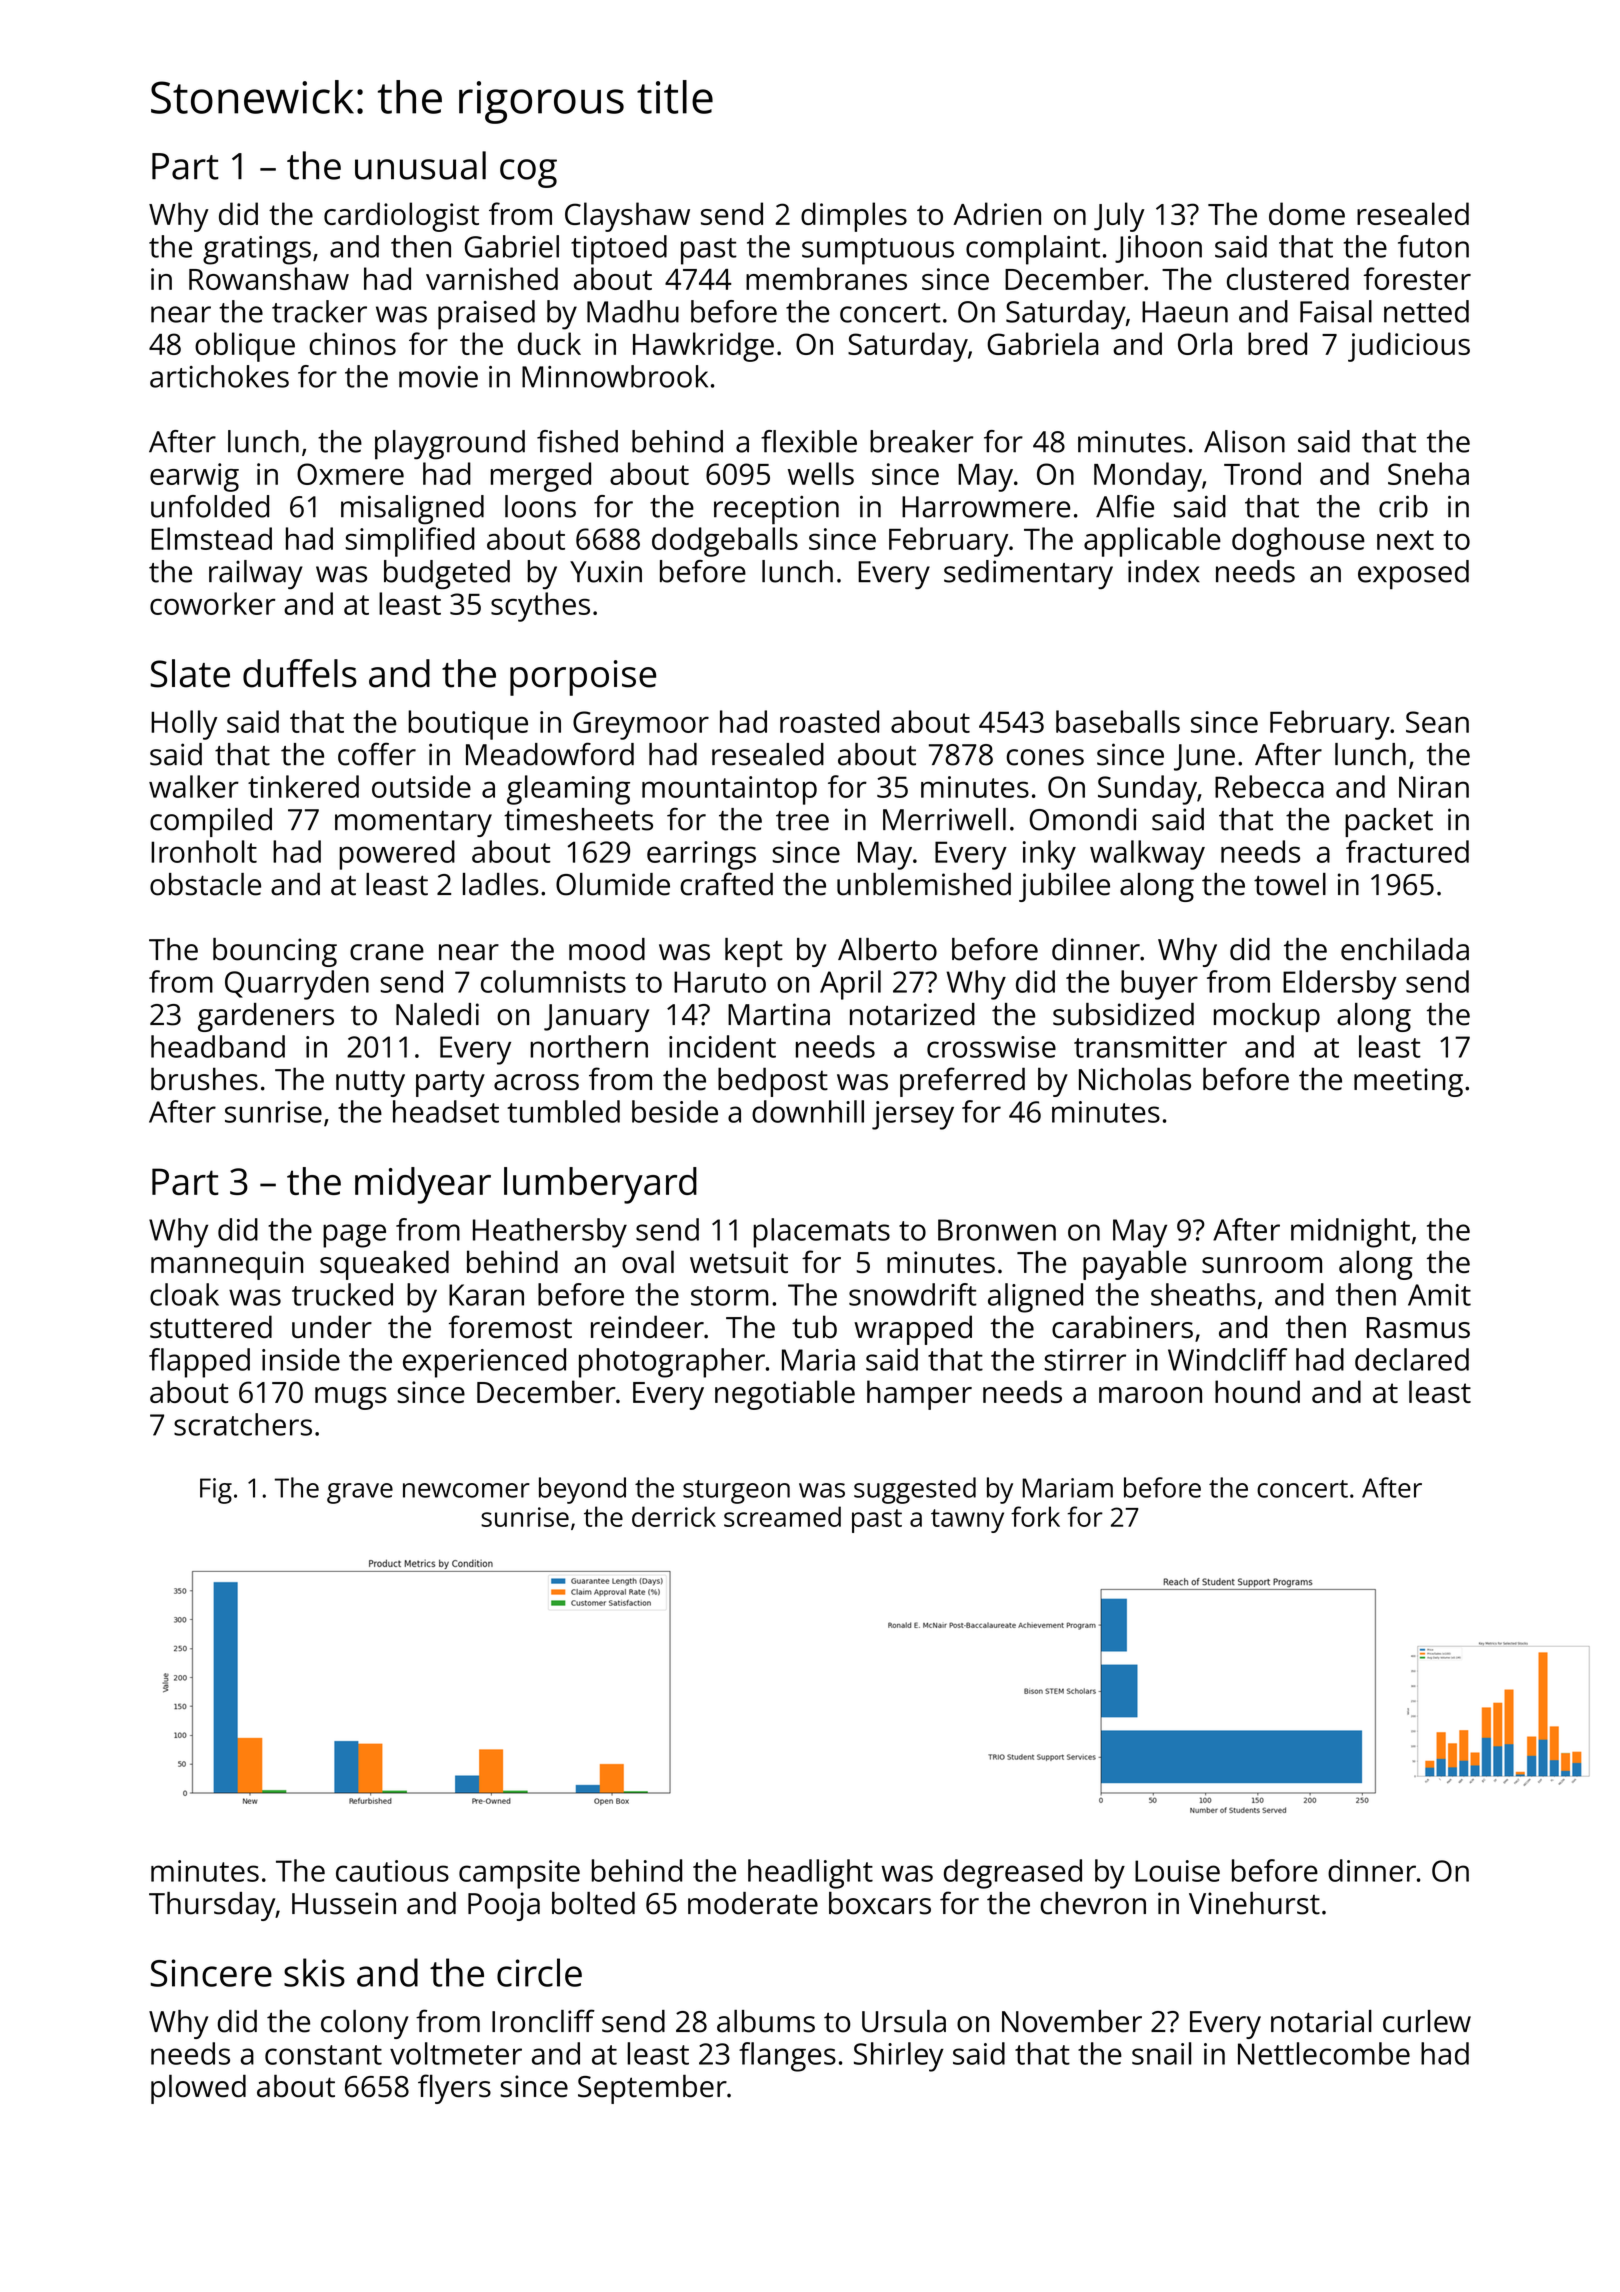 This screenshot has height=2292, width=1620. What do you see at coordinates (1125, 506) in the screenshot?
I see `Alfie` at bounding box center [1125, 506].
